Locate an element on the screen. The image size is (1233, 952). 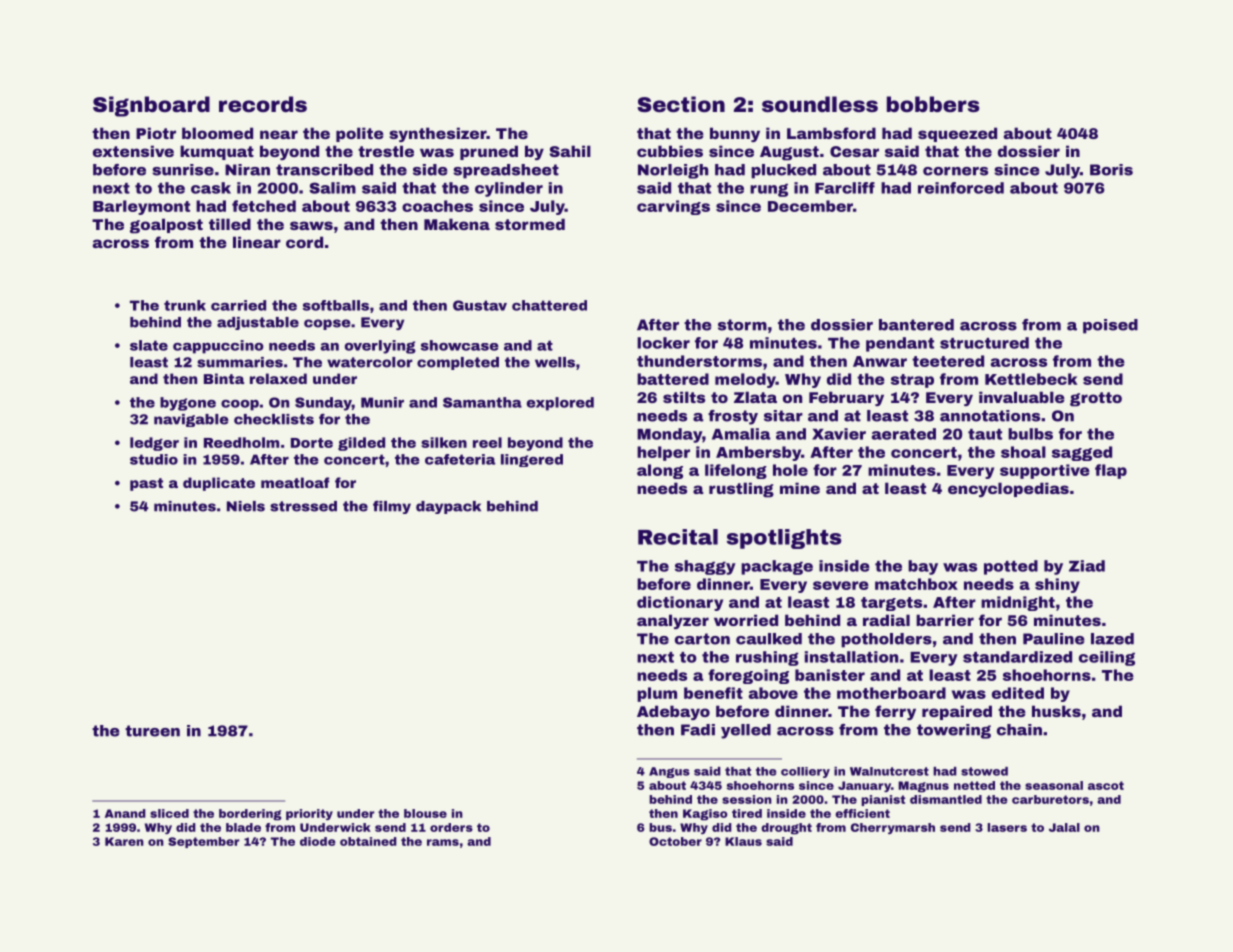
extensive is located at coordinates (133, 151).
